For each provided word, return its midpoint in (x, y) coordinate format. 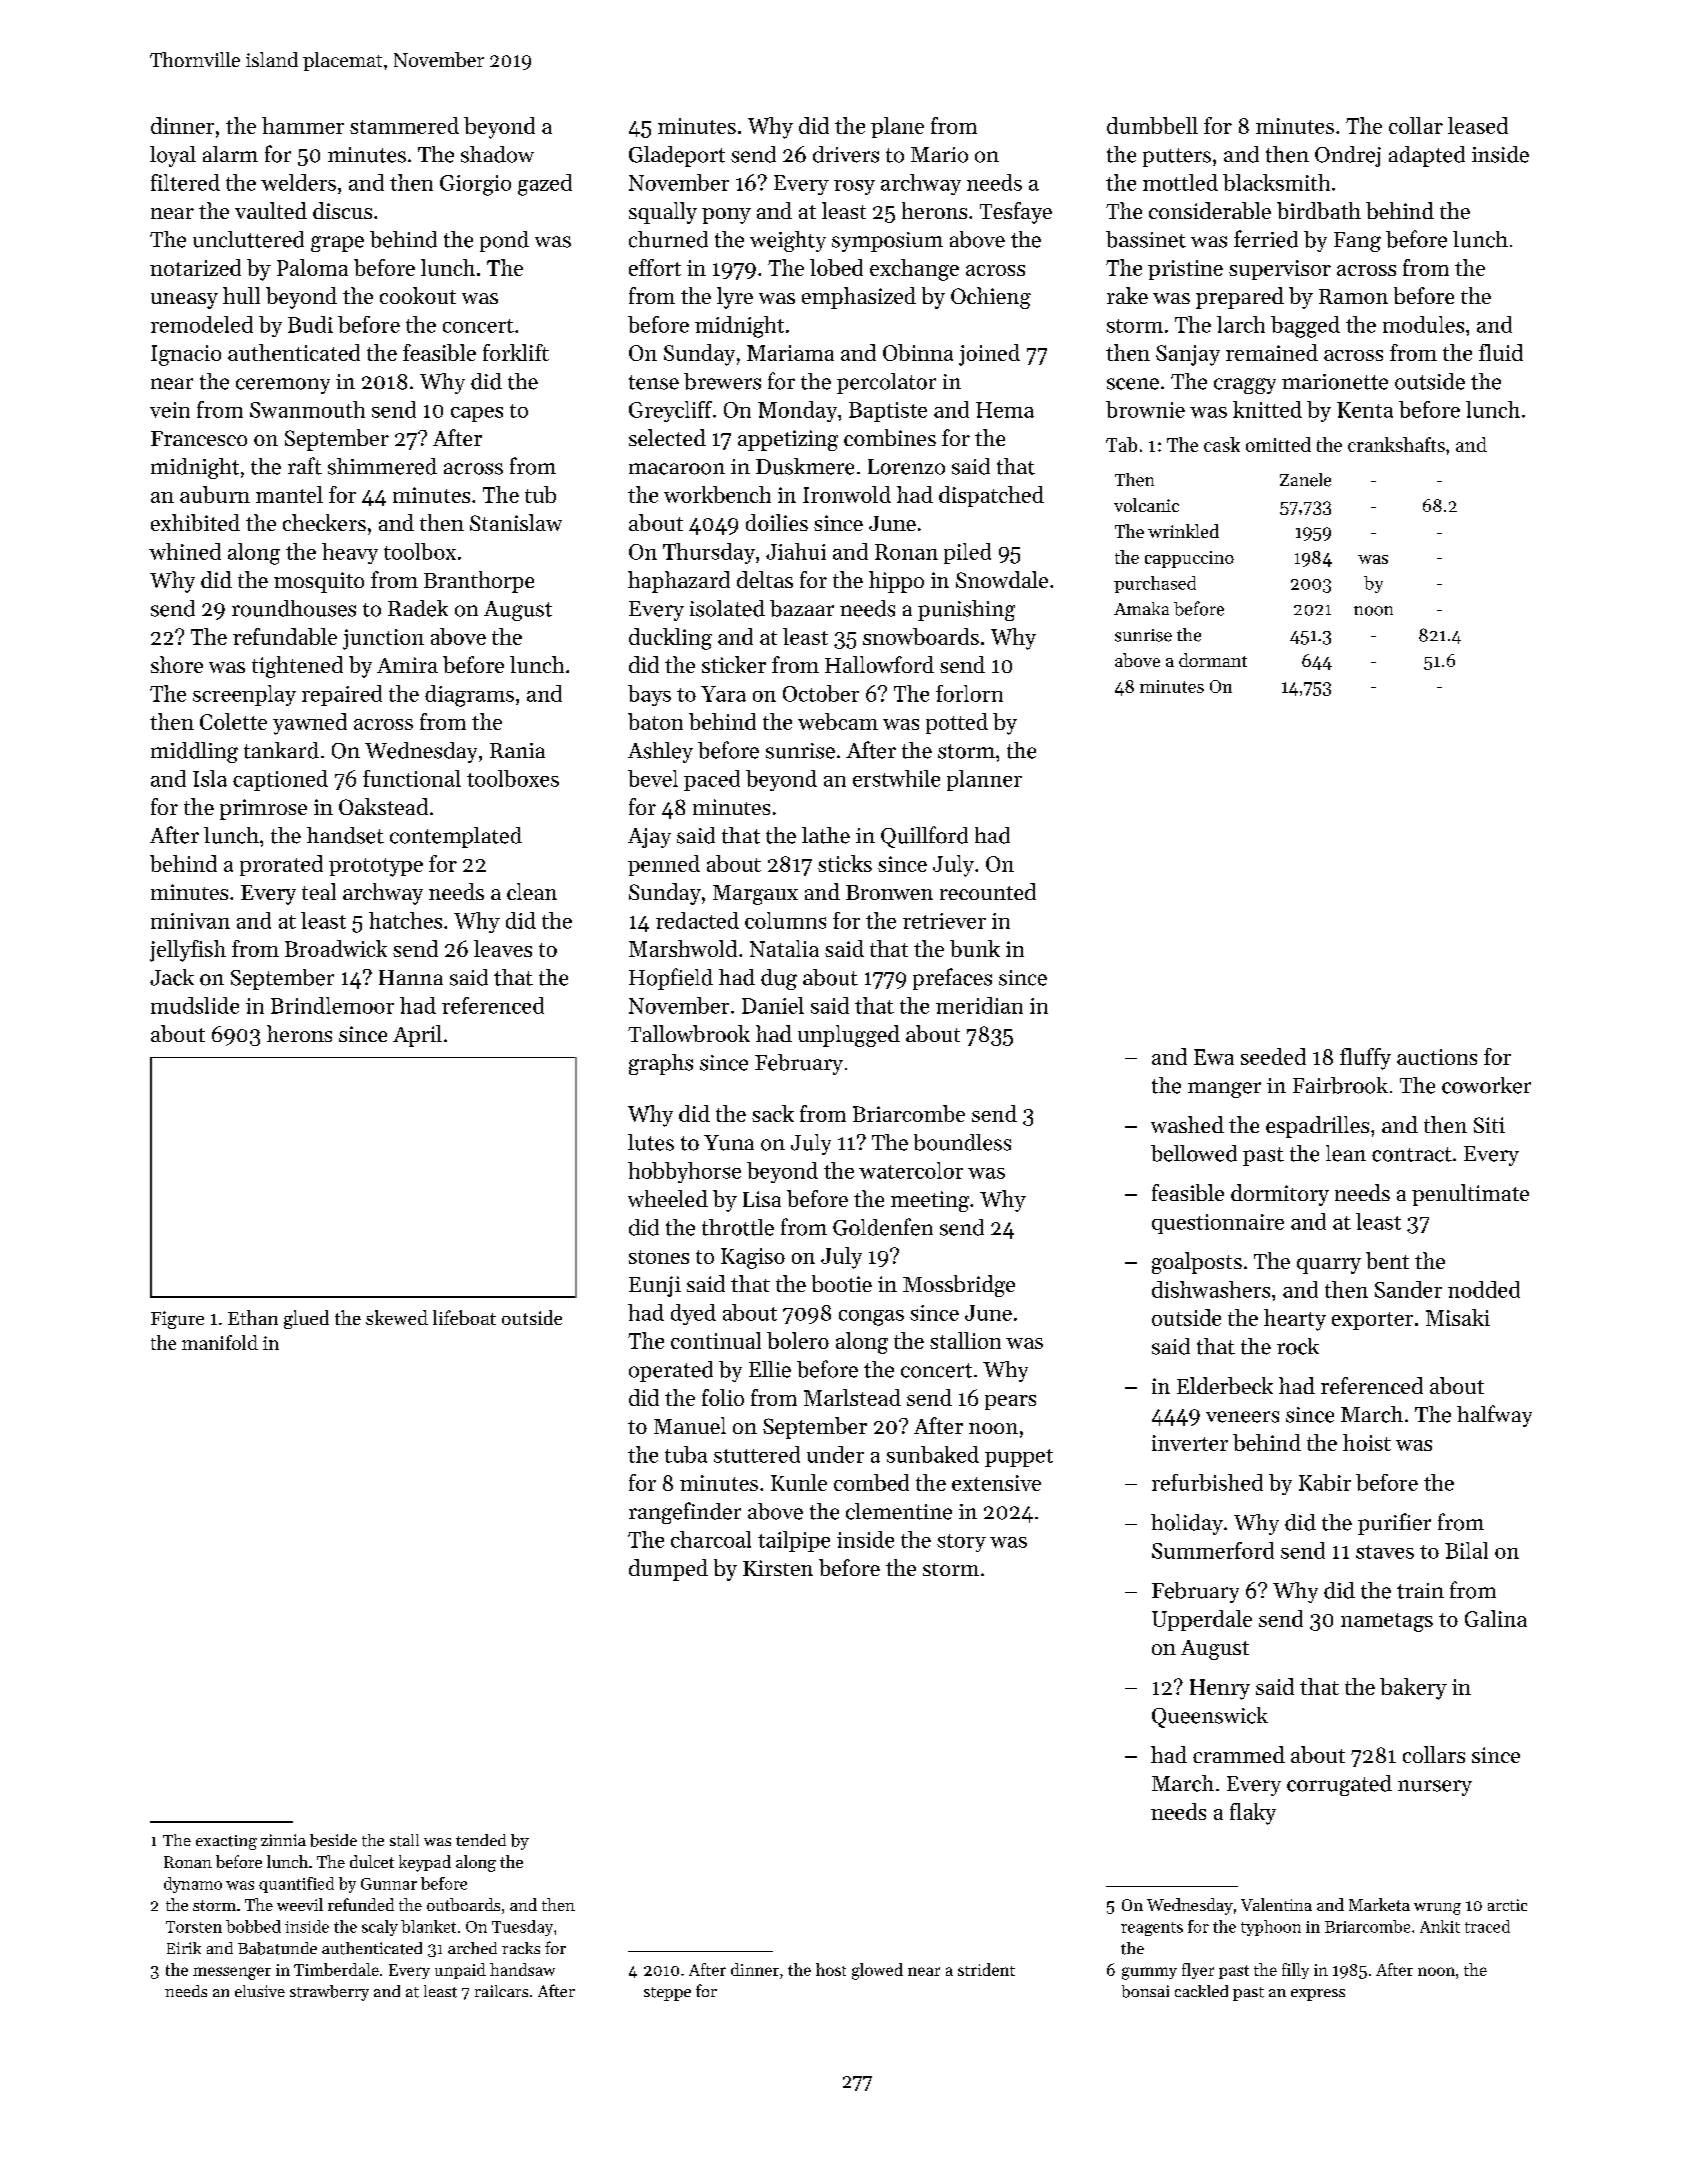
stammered (404, 125)
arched (472, 1948)
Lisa (762, 1199)
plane (897, 127)
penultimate (1470, 1195)
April (417, 1036)
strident (986, 1969)
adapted (1427, 156)
